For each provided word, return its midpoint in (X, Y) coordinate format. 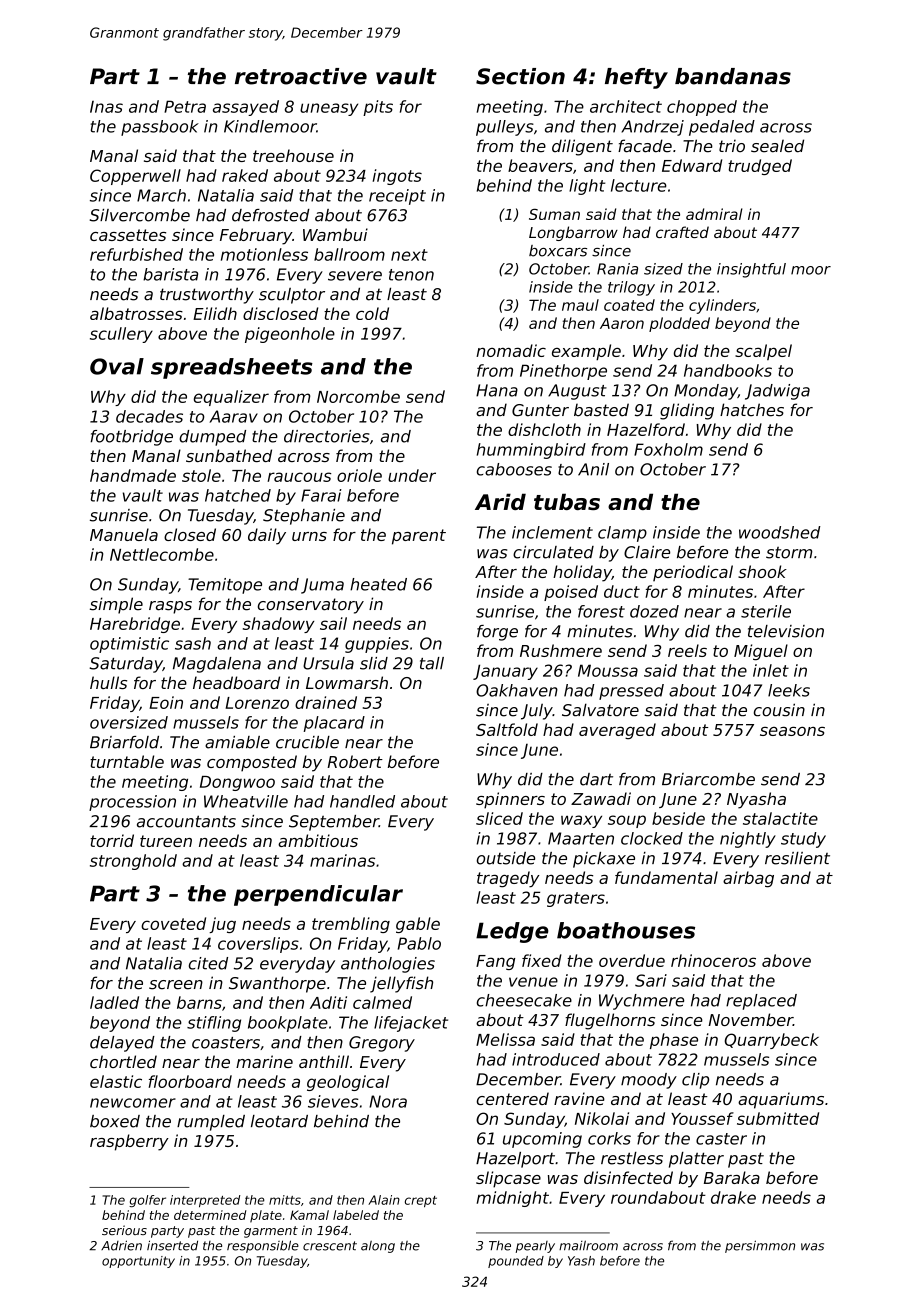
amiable (237, 742)
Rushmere (561, 650)
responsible (263, 1246)
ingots (397, 177)
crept (421, 1201)
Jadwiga (777, 392)
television (786, 631)
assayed (246, 108)
